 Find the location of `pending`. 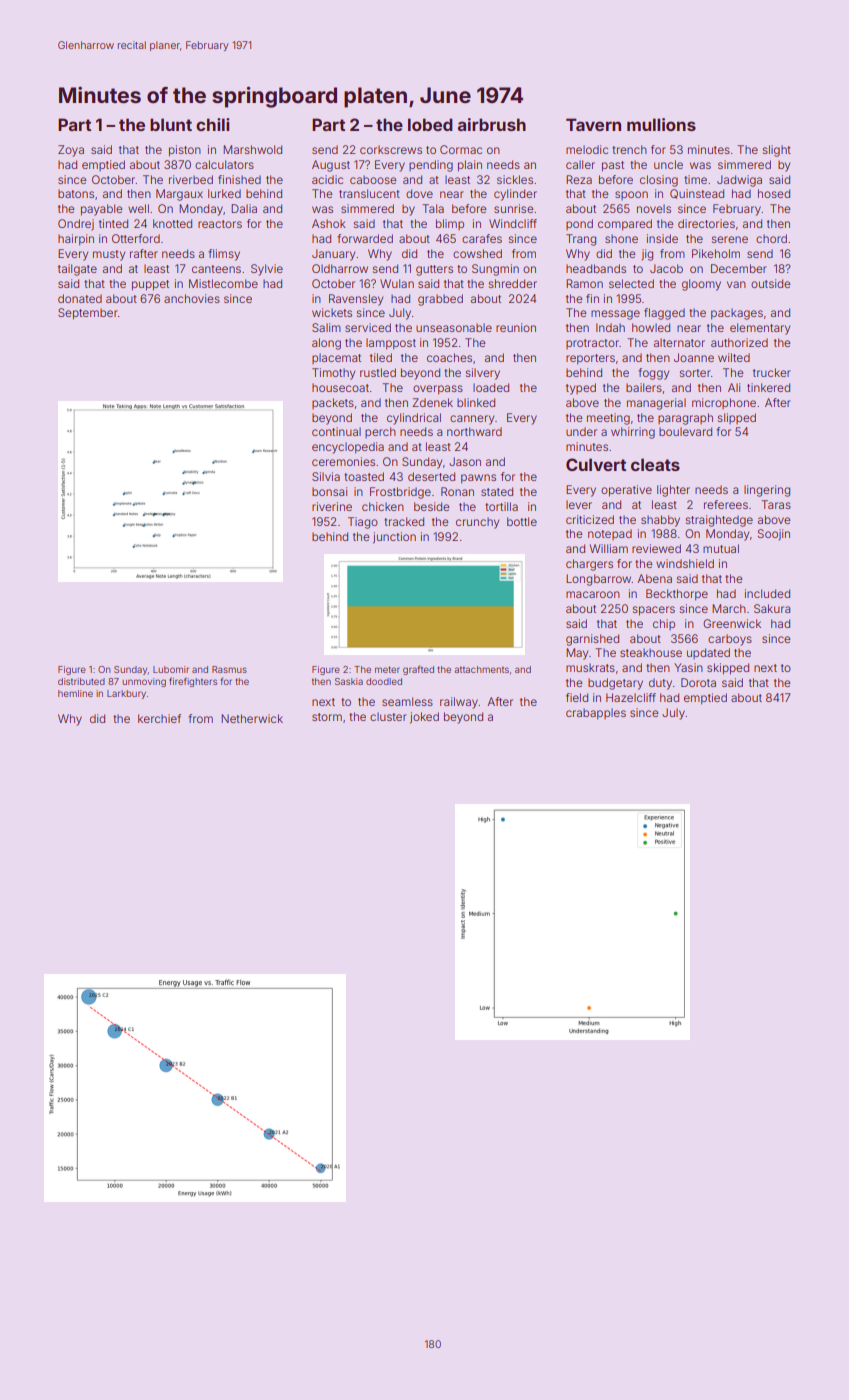

pending is located at coordinates (431, 166).
